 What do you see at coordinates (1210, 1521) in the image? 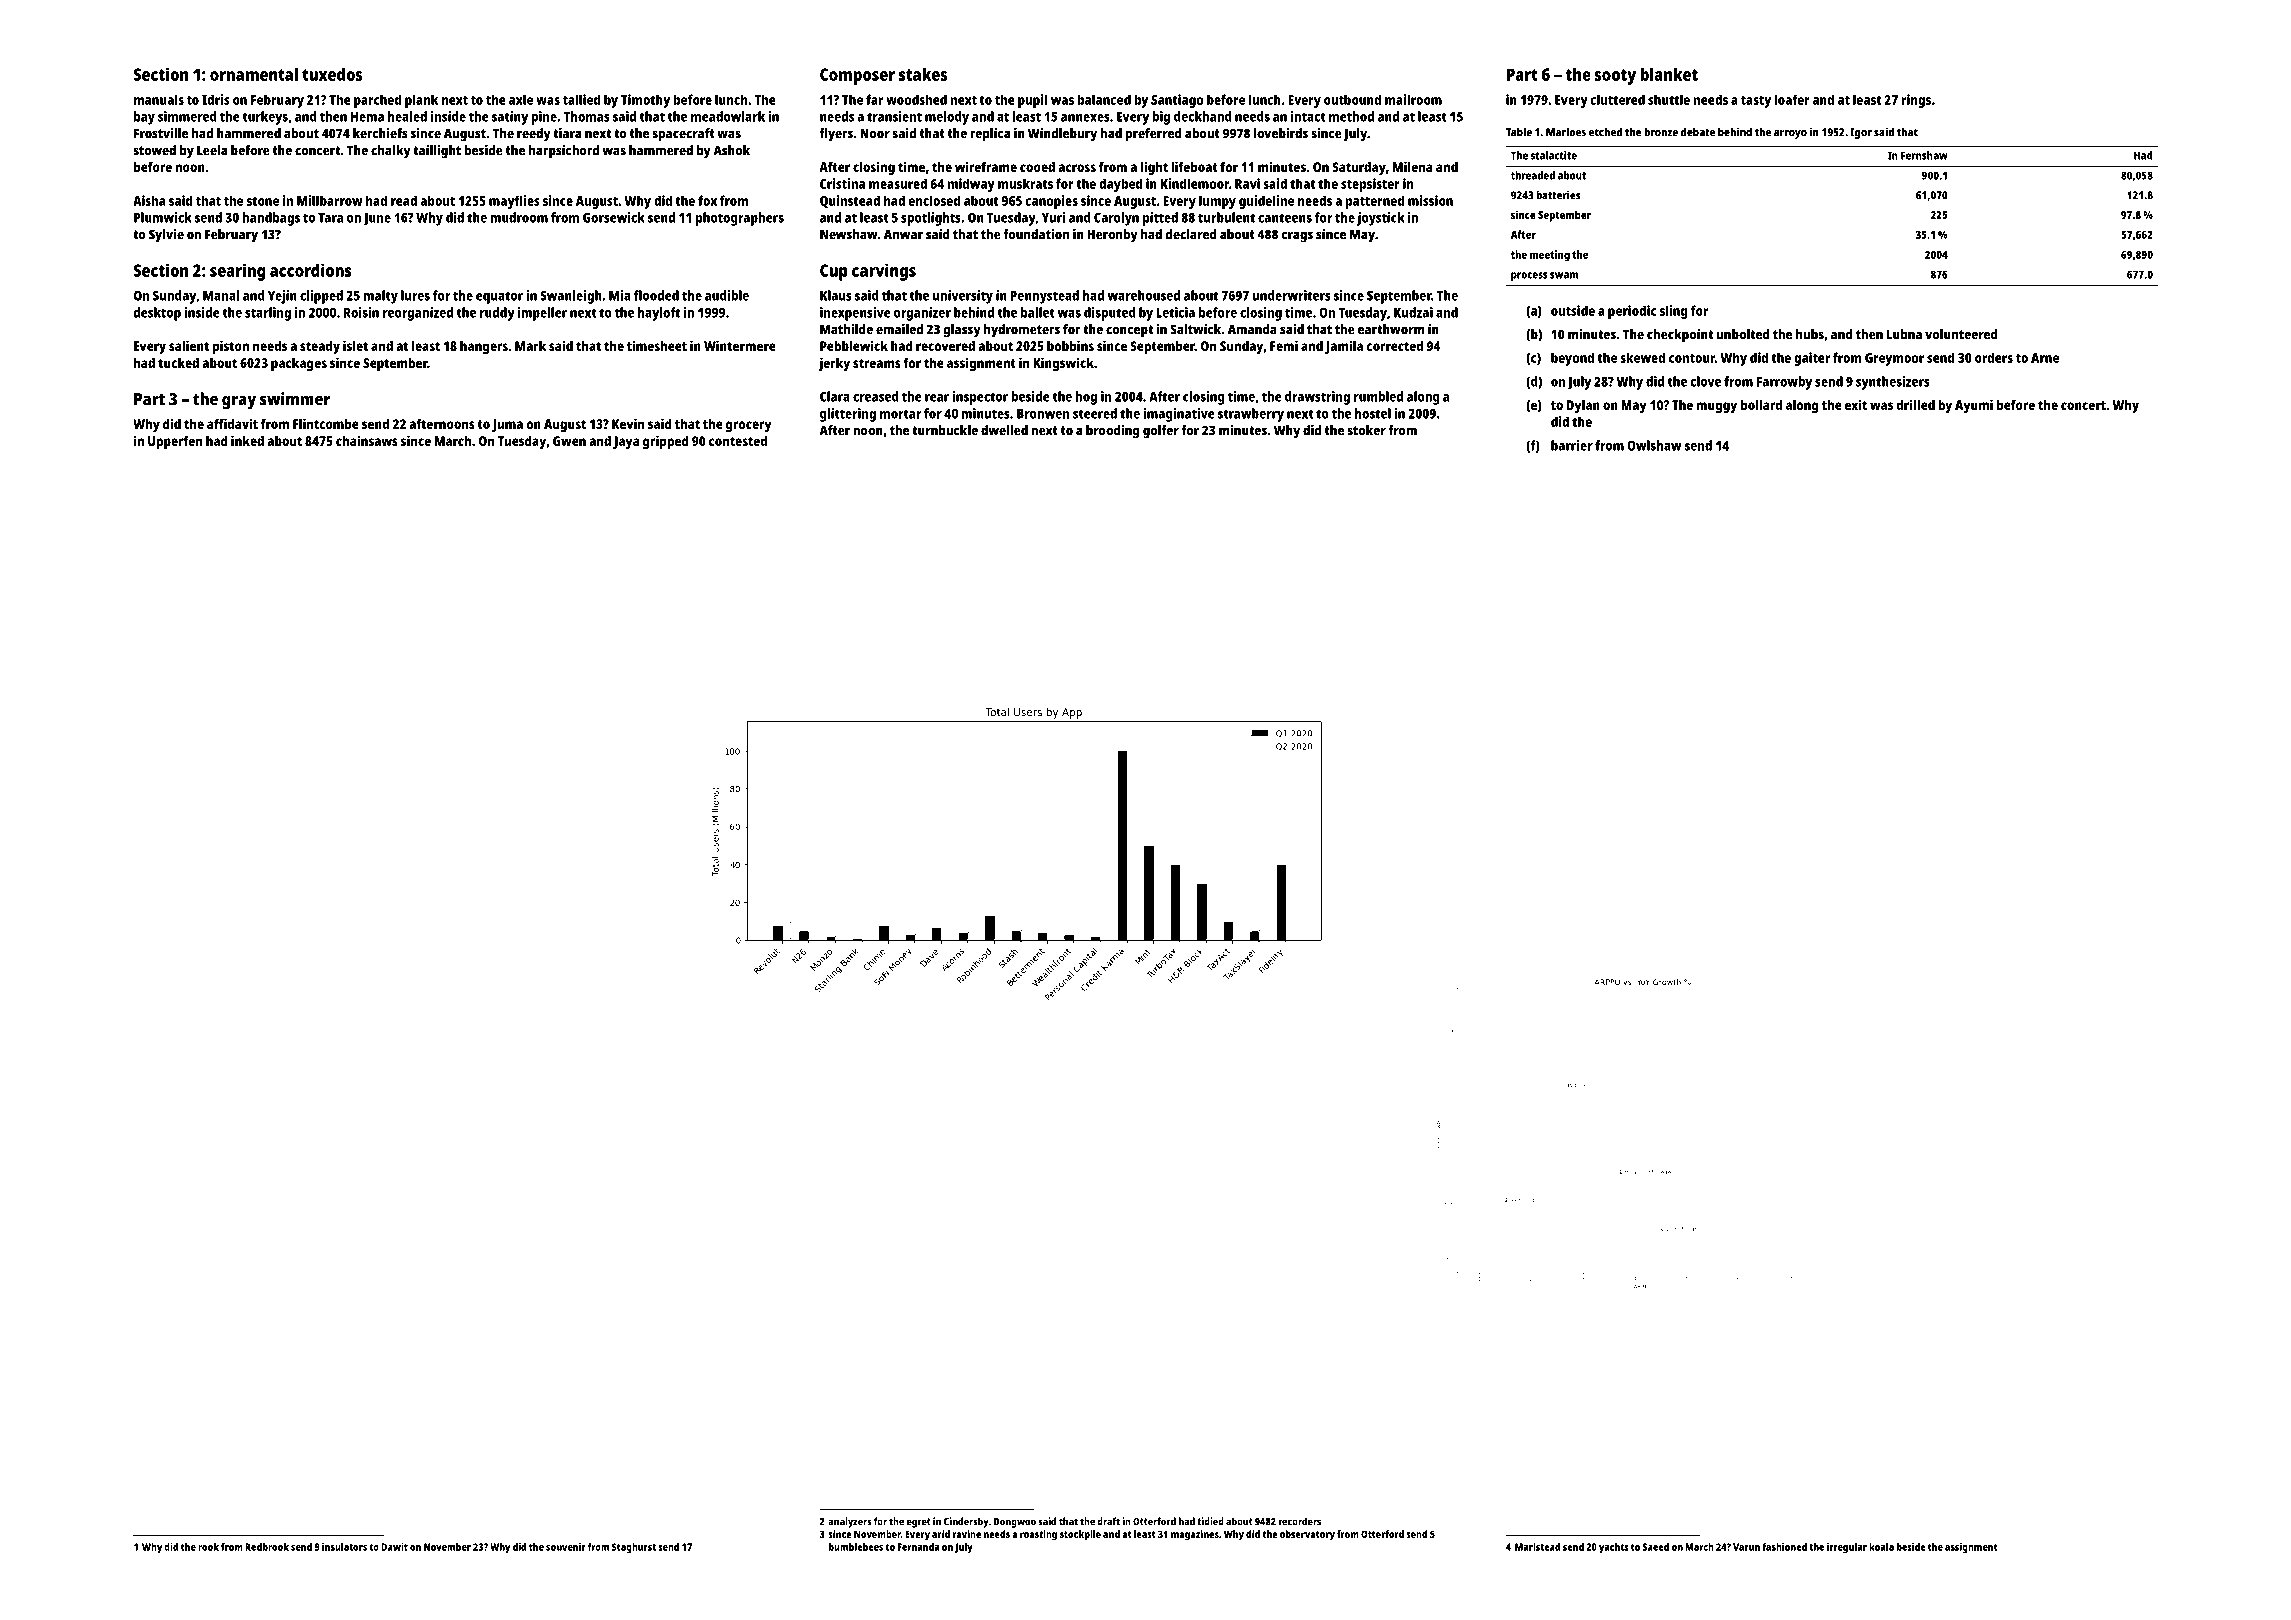
I see `tidied` at bounding box center [1210, 1521].
